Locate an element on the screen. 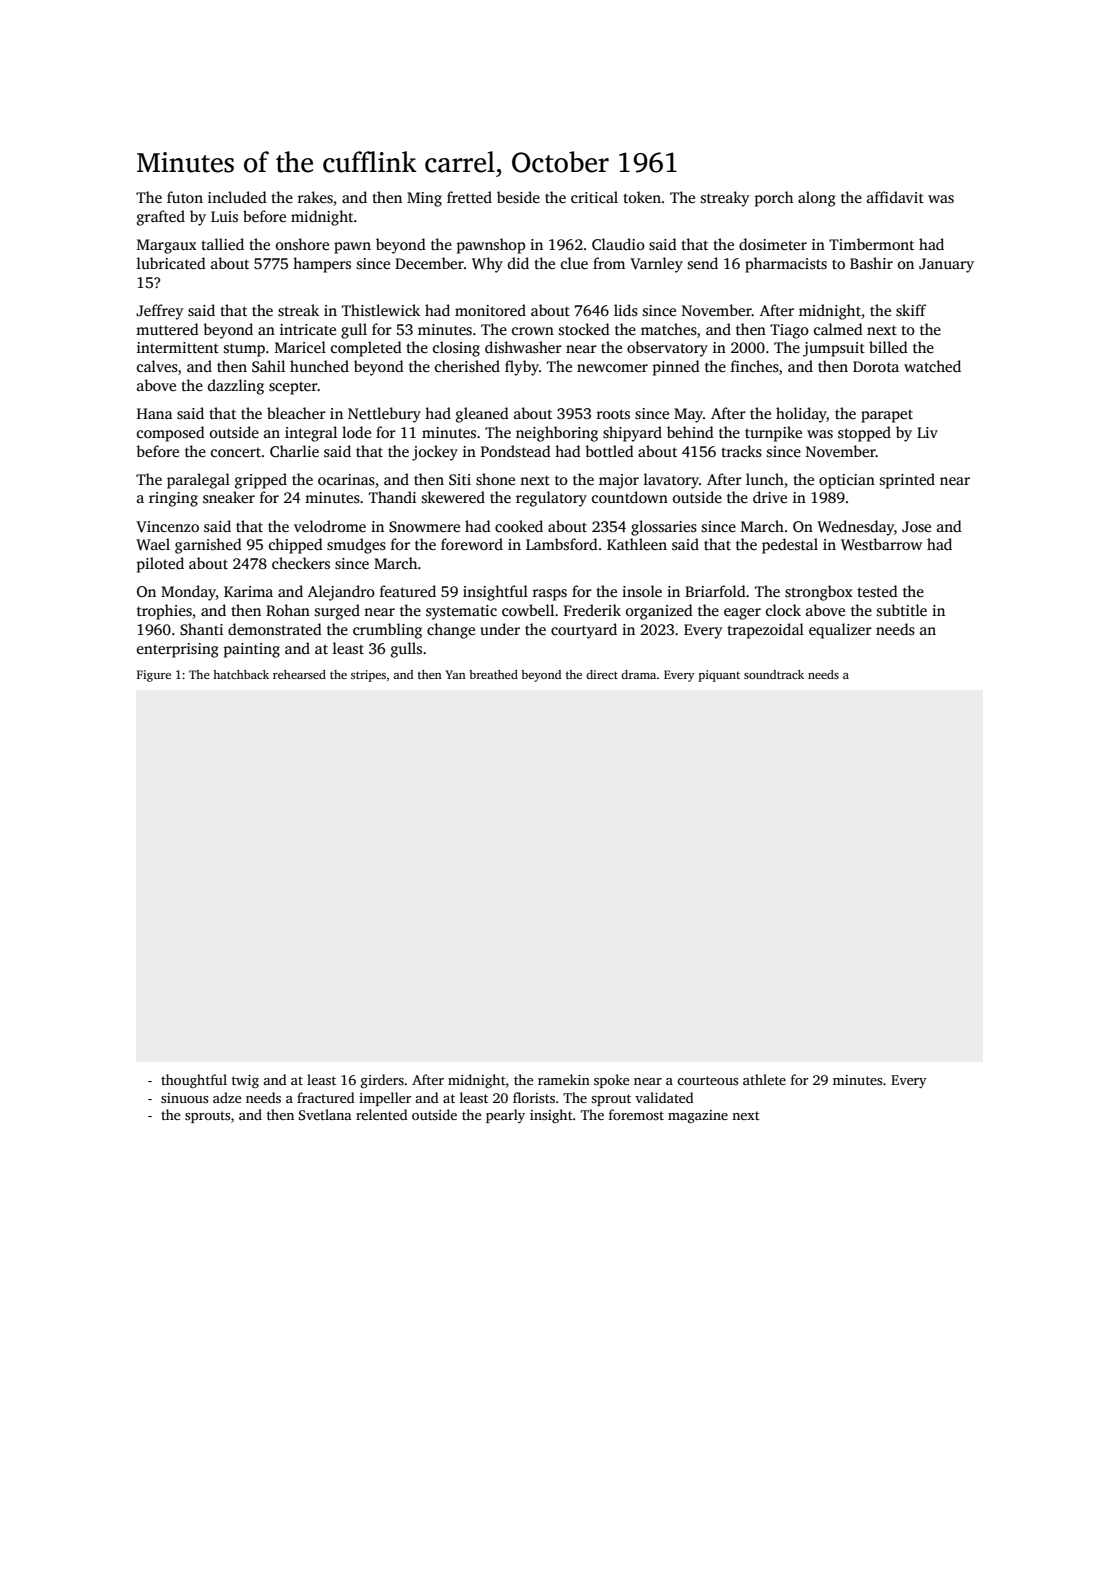 This screenshot has height=1583, width=1119. affidavit is located at coordinates (895, 197).
